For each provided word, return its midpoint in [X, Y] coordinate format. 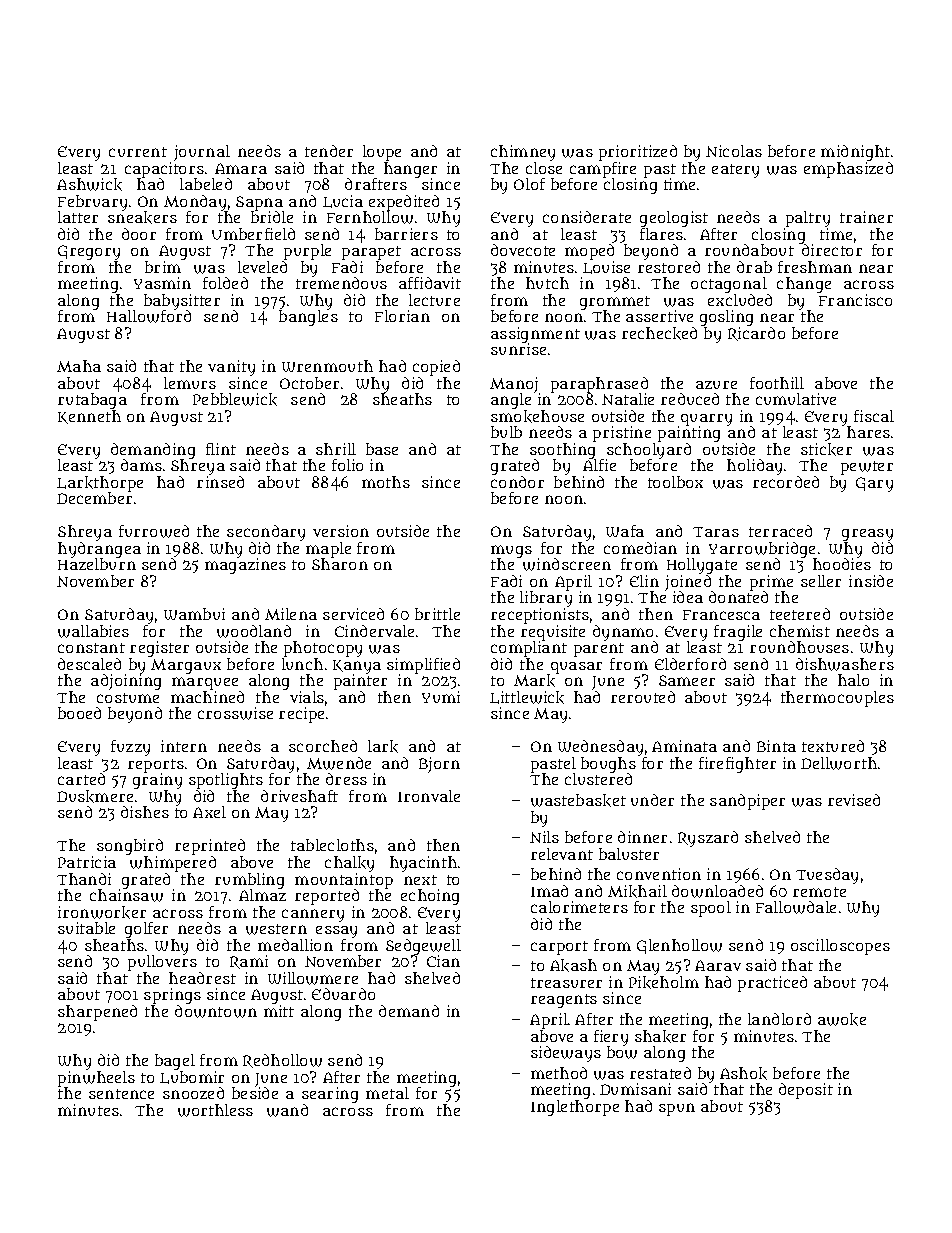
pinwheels [96, 1079]
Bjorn [439, 765]
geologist [674, 219]
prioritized [638, 153]
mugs [511, 552]
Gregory [89, 252]
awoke [842, 1019]
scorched [323, 746]
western [276, 929]
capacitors [164, 170]
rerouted [643, 697]
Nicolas [734, 151]
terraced [780, 531]
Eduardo [343, 994]
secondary [266, 533]
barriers [406, 234]
